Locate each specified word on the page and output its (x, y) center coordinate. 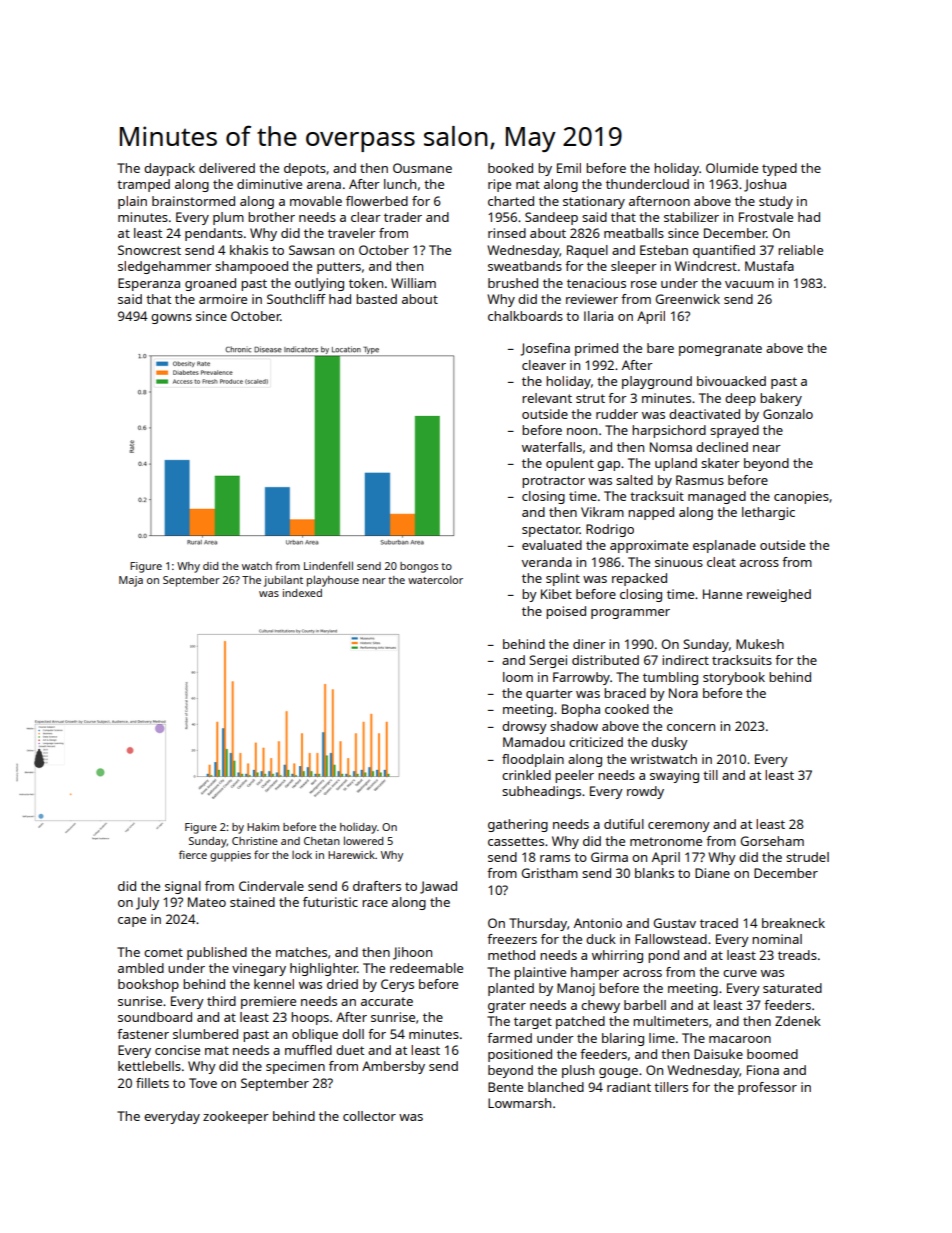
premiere (268, 1002)
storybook (734, 678)
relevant (547, 398)
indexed (302, 593)
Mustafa (769, 266)
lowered (363, 840)
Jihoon (412, 953)
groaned (210, 284)
